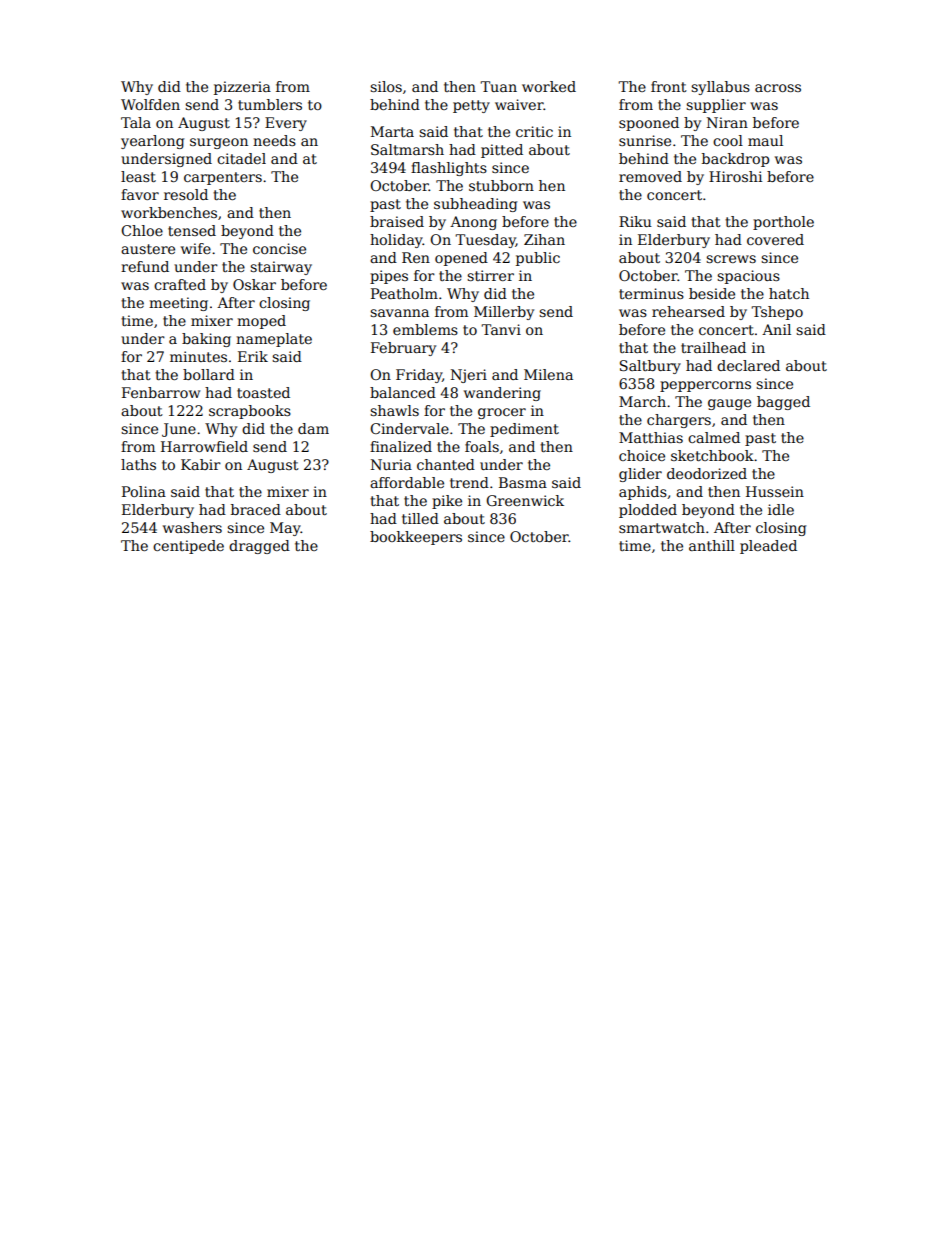 The width and height of the screenshot is (952, 1233). I want to click on washers, so click(192, 527).
